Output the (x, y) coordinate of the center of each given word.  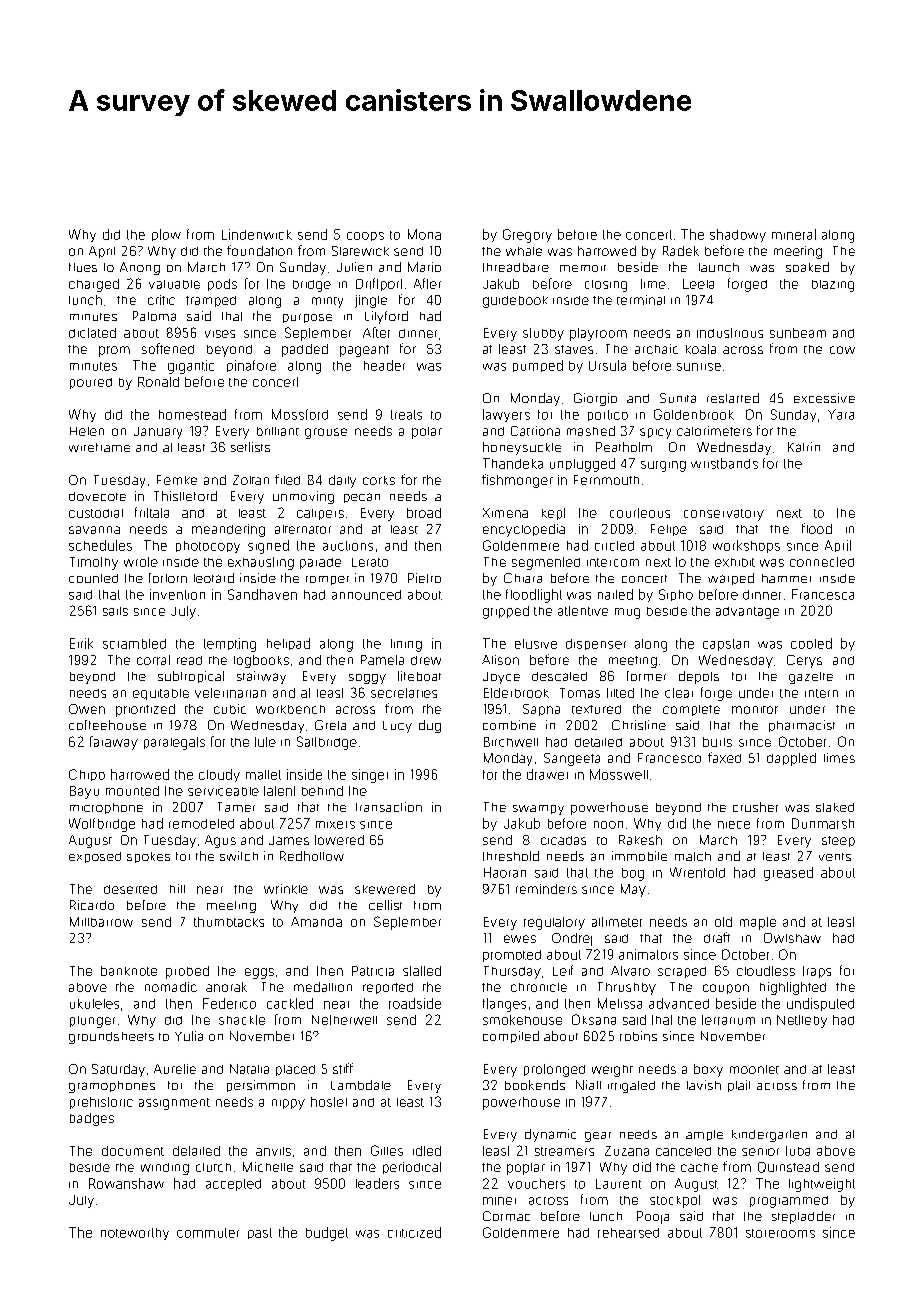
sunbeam (798, 333)
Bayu (84, 792)
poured (91, 383)
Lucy (397, 727)
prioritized (145, 710)
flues (83, 267)
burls (717, 742)
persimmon (261, 1086)
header (384, 365)
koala (701, 349)
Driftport (379, 284)
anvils (273, 1151)
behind (322, 791)
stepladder (803, 1217)
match (693, 856)
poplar (526, 1169)
